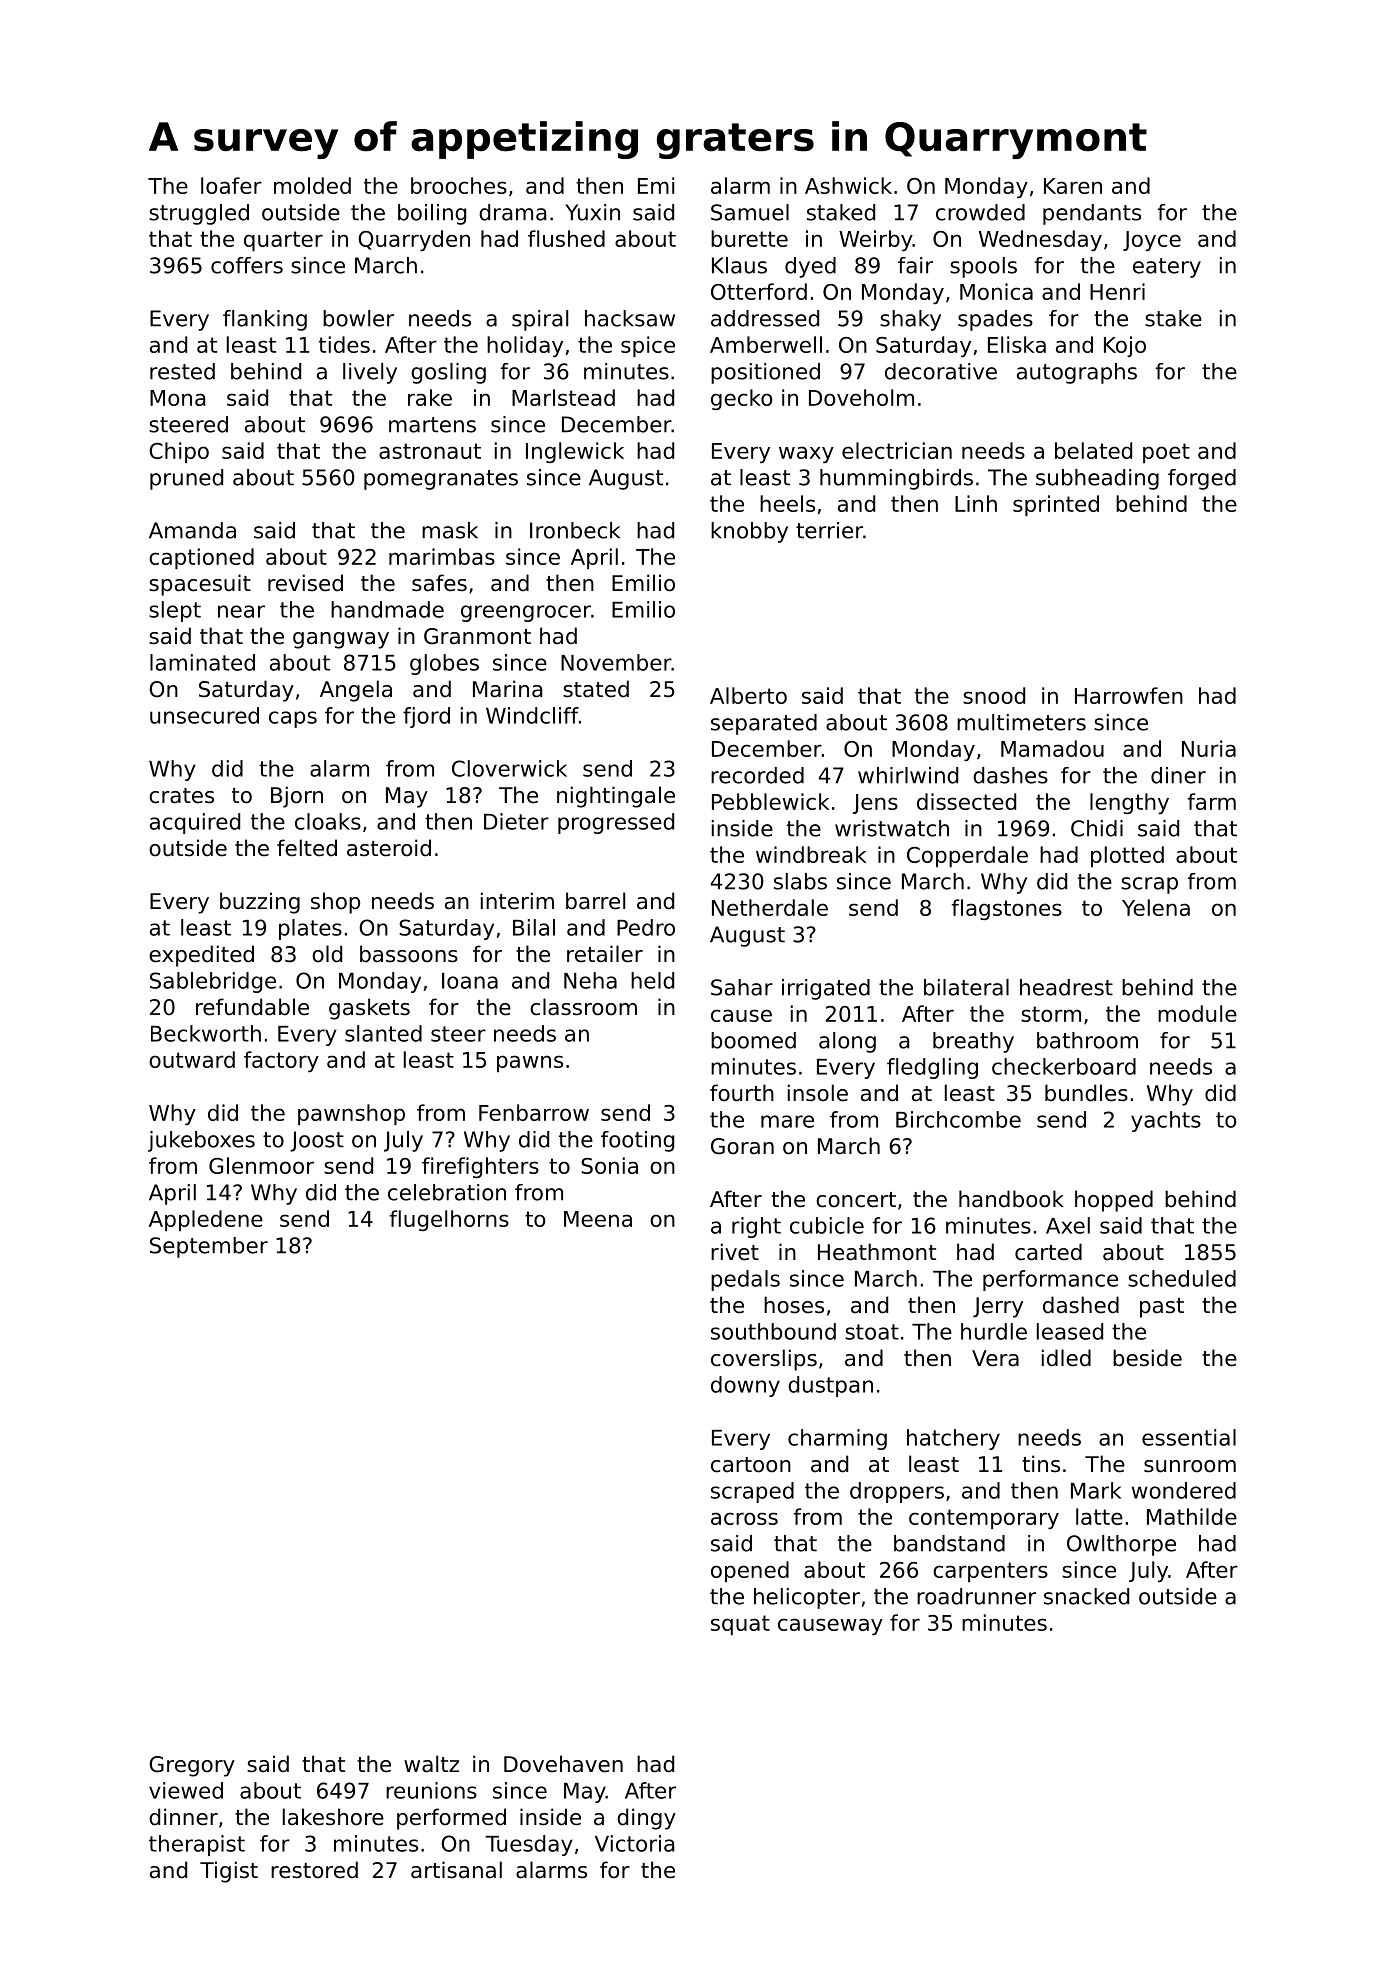 This screenshot has width=1386, height=1969. Describe the element at coordinates (192, 1766) in the screenshot. I see `Gregory` at that location.
